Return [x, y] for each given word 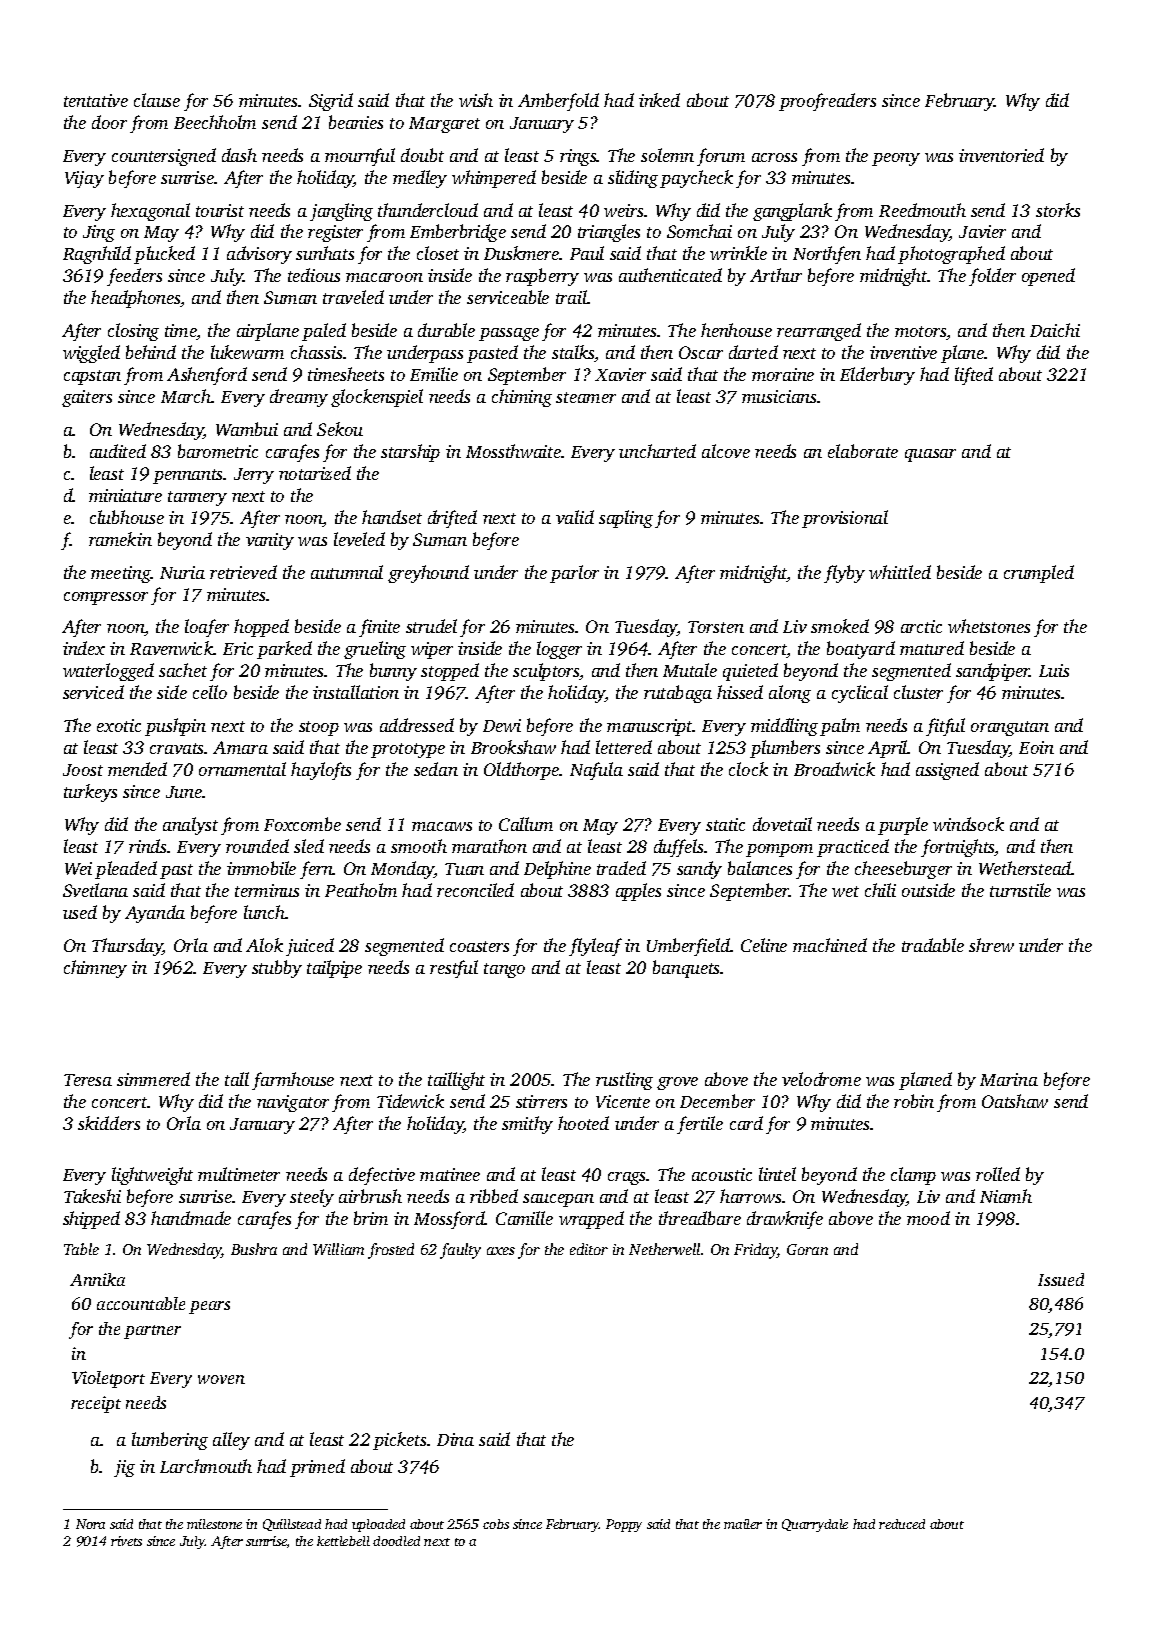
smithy [527, 1125]
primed [317, 1468]
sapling [626, 519]
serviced [93, 692]
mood [928, 1218]
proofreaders [827, 102]
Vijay [84, 179]
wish [476, 100]
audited [118, 451]
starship [410, 453]
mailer [743, 1524]
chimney [95, 969]
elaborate [863, 451]
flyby [844, 574]
